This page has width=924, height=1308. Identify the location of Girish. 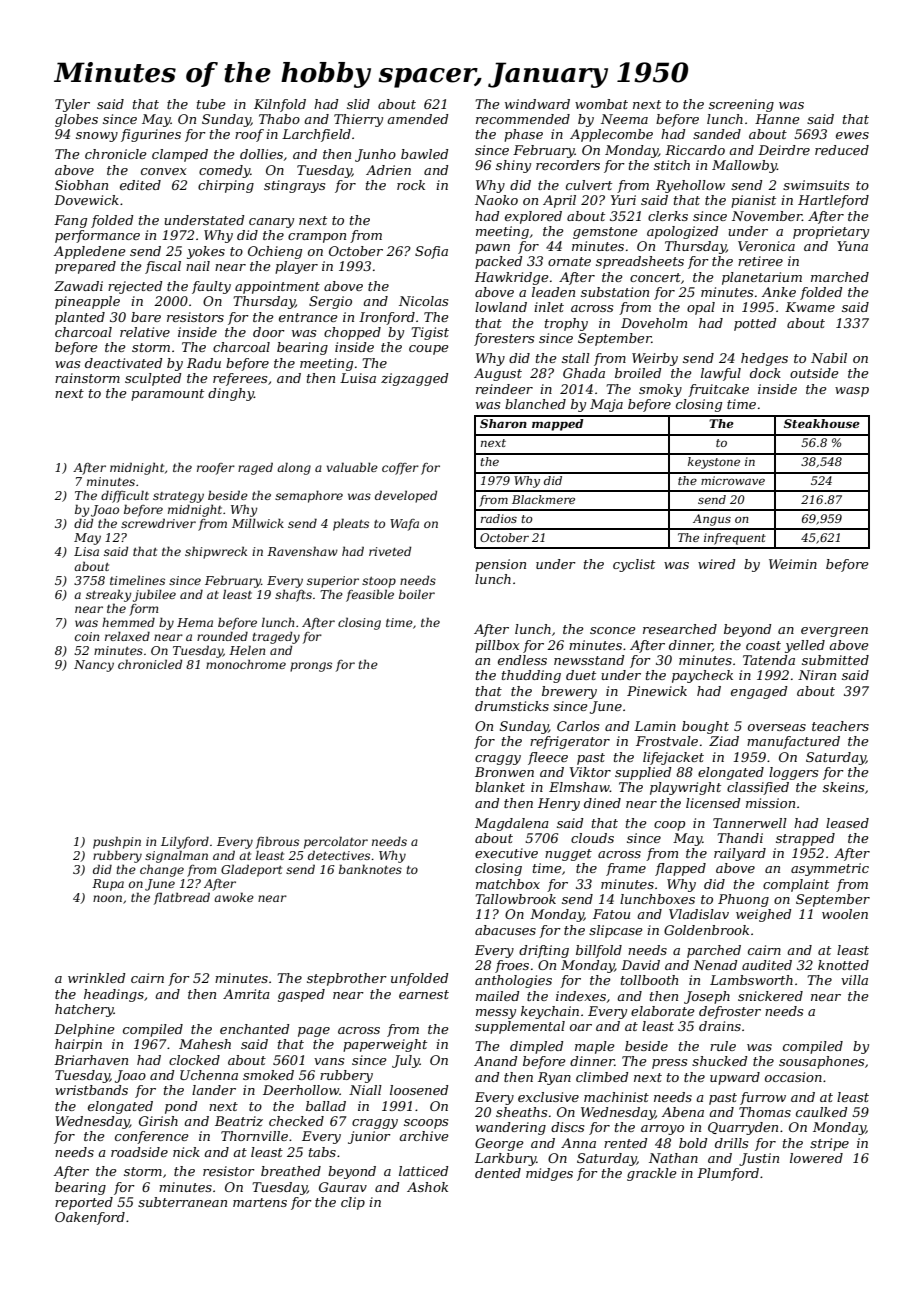
(158, 1121).
